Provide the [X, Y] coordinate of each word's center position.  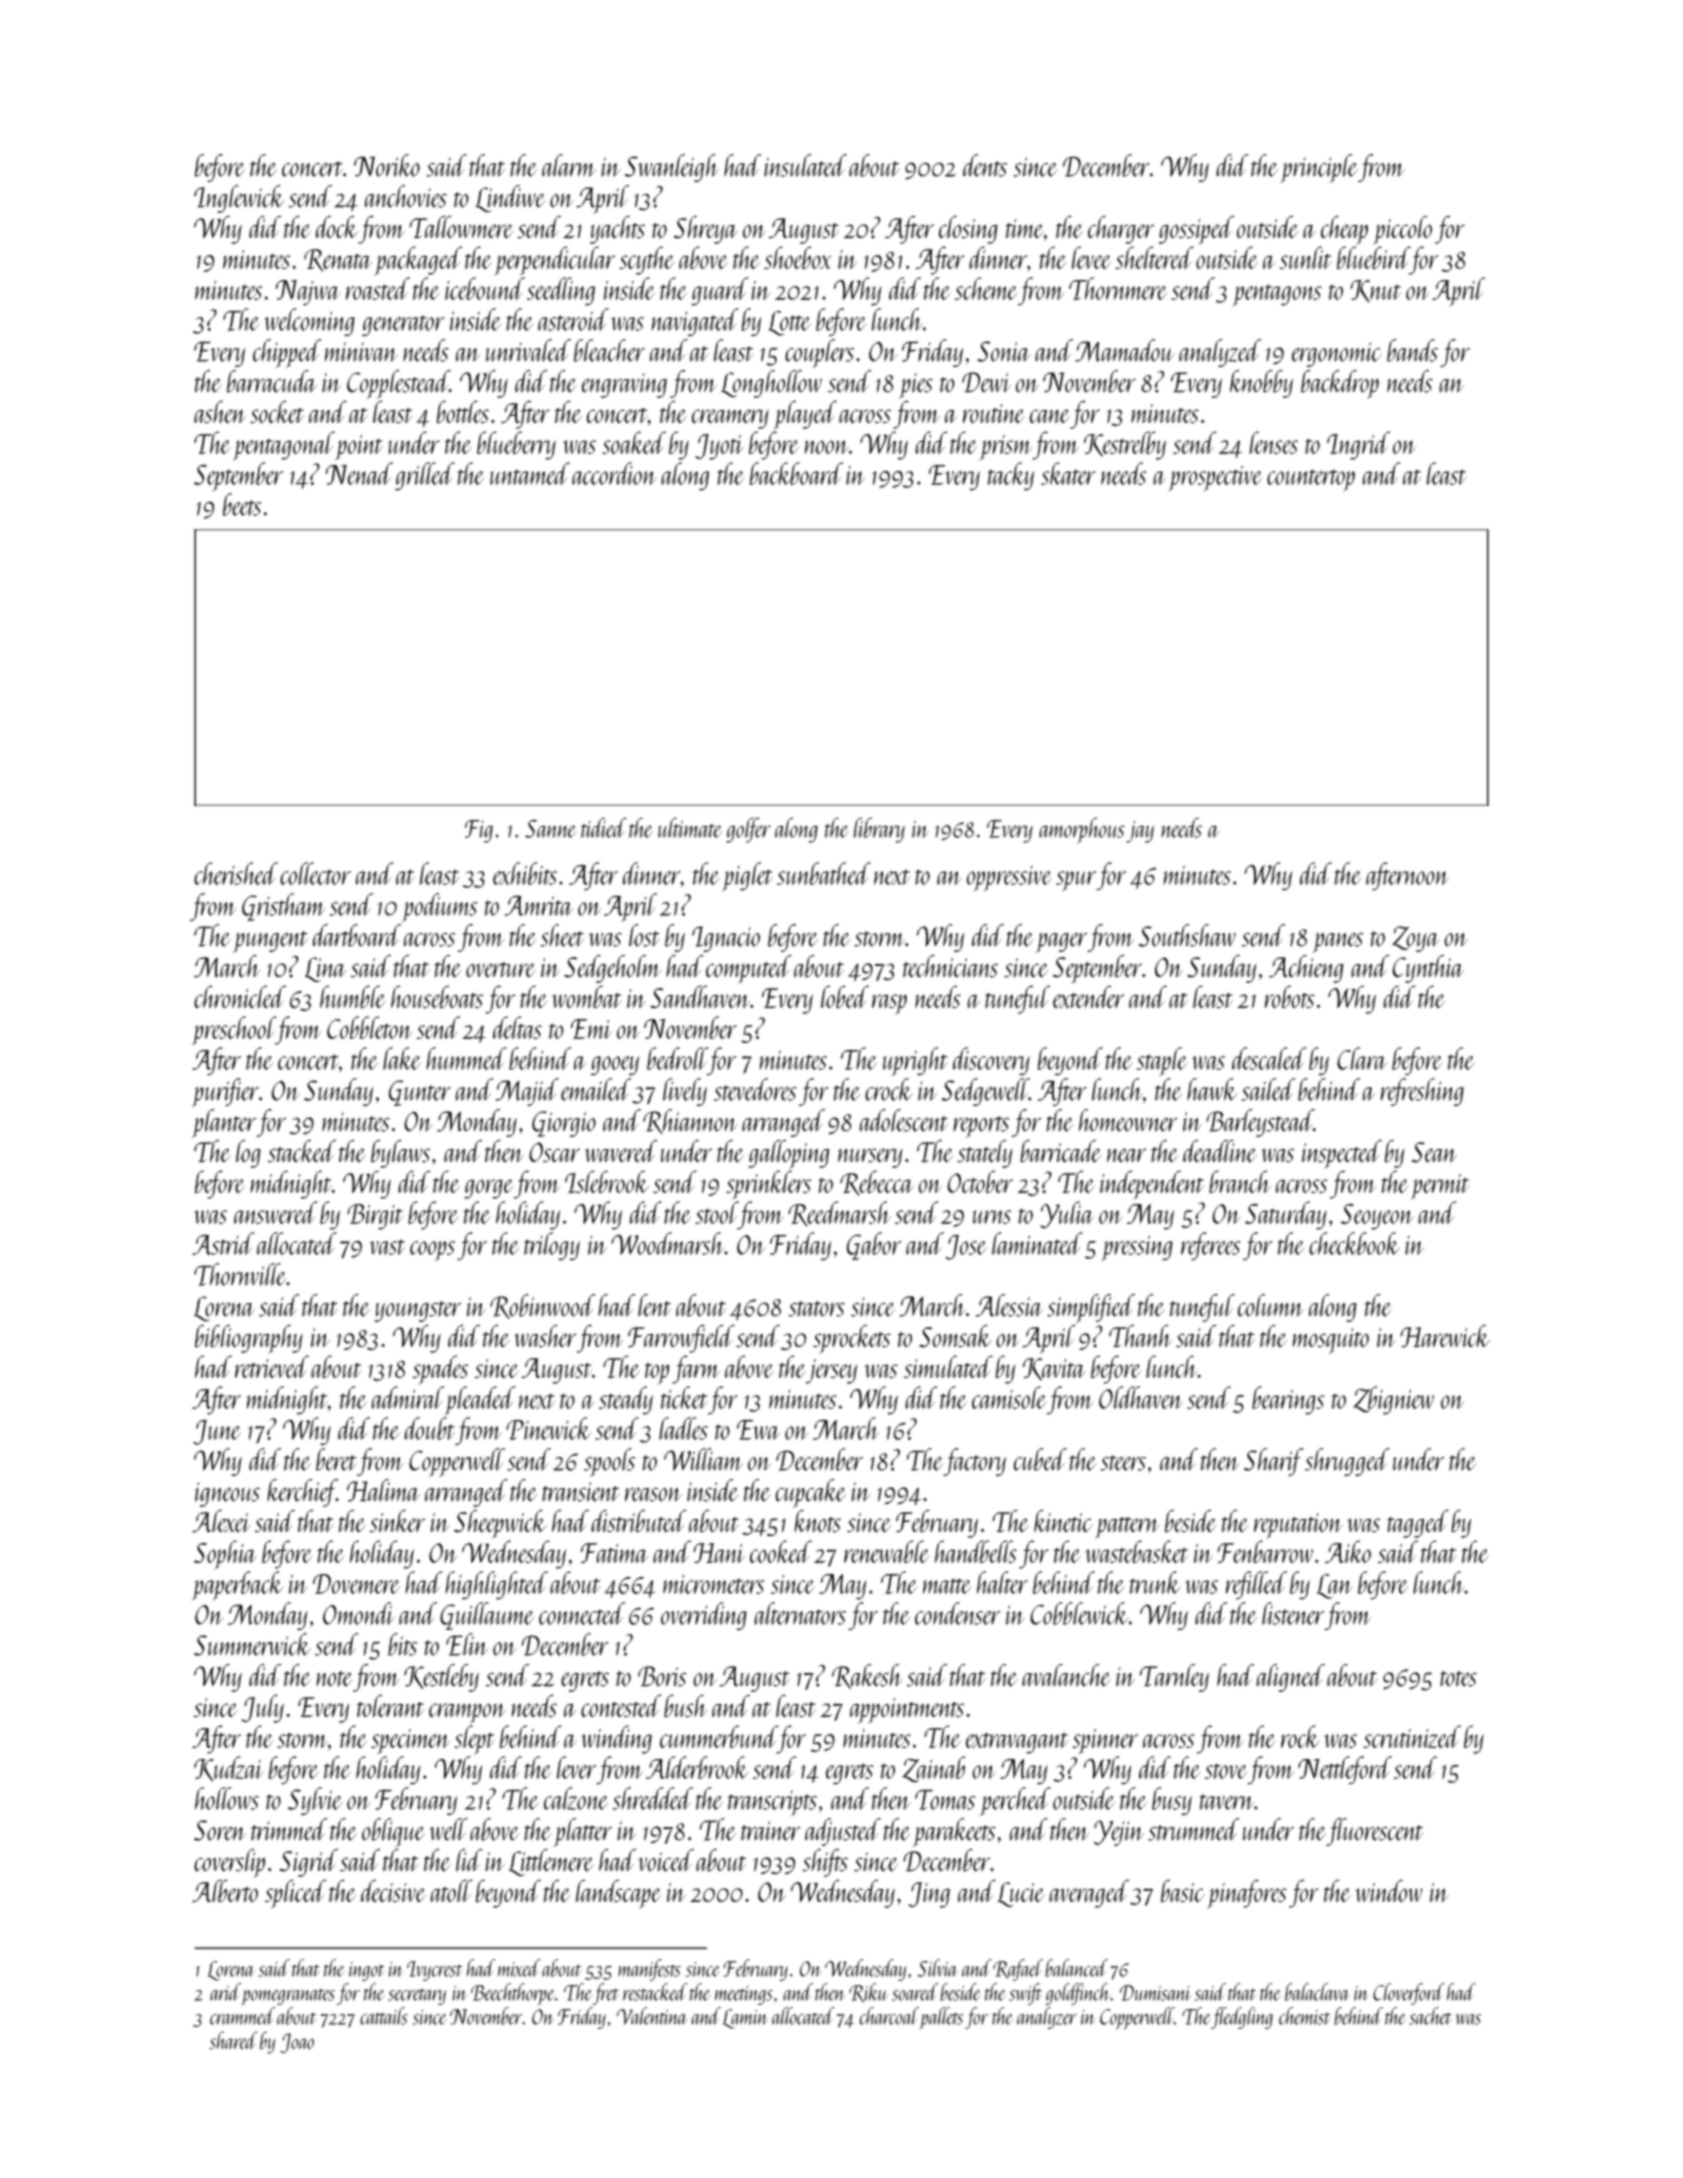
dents [985, 165]
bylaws [400, 1154]
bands [1412, 350]
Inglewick [239, 199]
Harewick [1445, 1336]
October [980, 1181]
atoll [452, 1890]
